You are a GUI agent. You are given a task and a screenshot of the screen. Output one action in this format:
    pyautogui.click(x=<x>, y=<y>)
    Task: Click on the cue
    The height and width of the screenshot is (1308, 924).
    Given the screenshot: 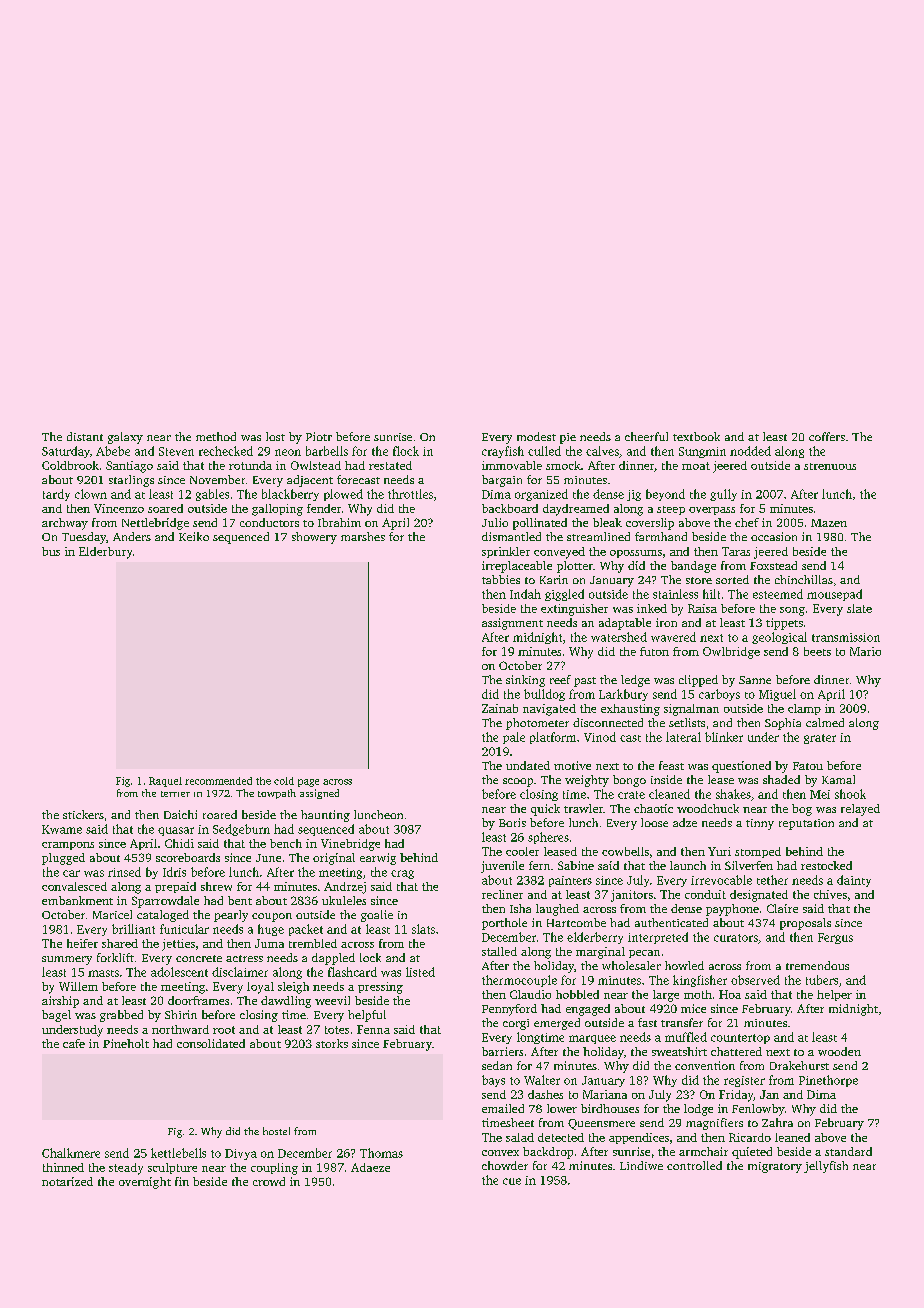 What is the action you would take?
    pyautogui.click(x=512, y=1181)
